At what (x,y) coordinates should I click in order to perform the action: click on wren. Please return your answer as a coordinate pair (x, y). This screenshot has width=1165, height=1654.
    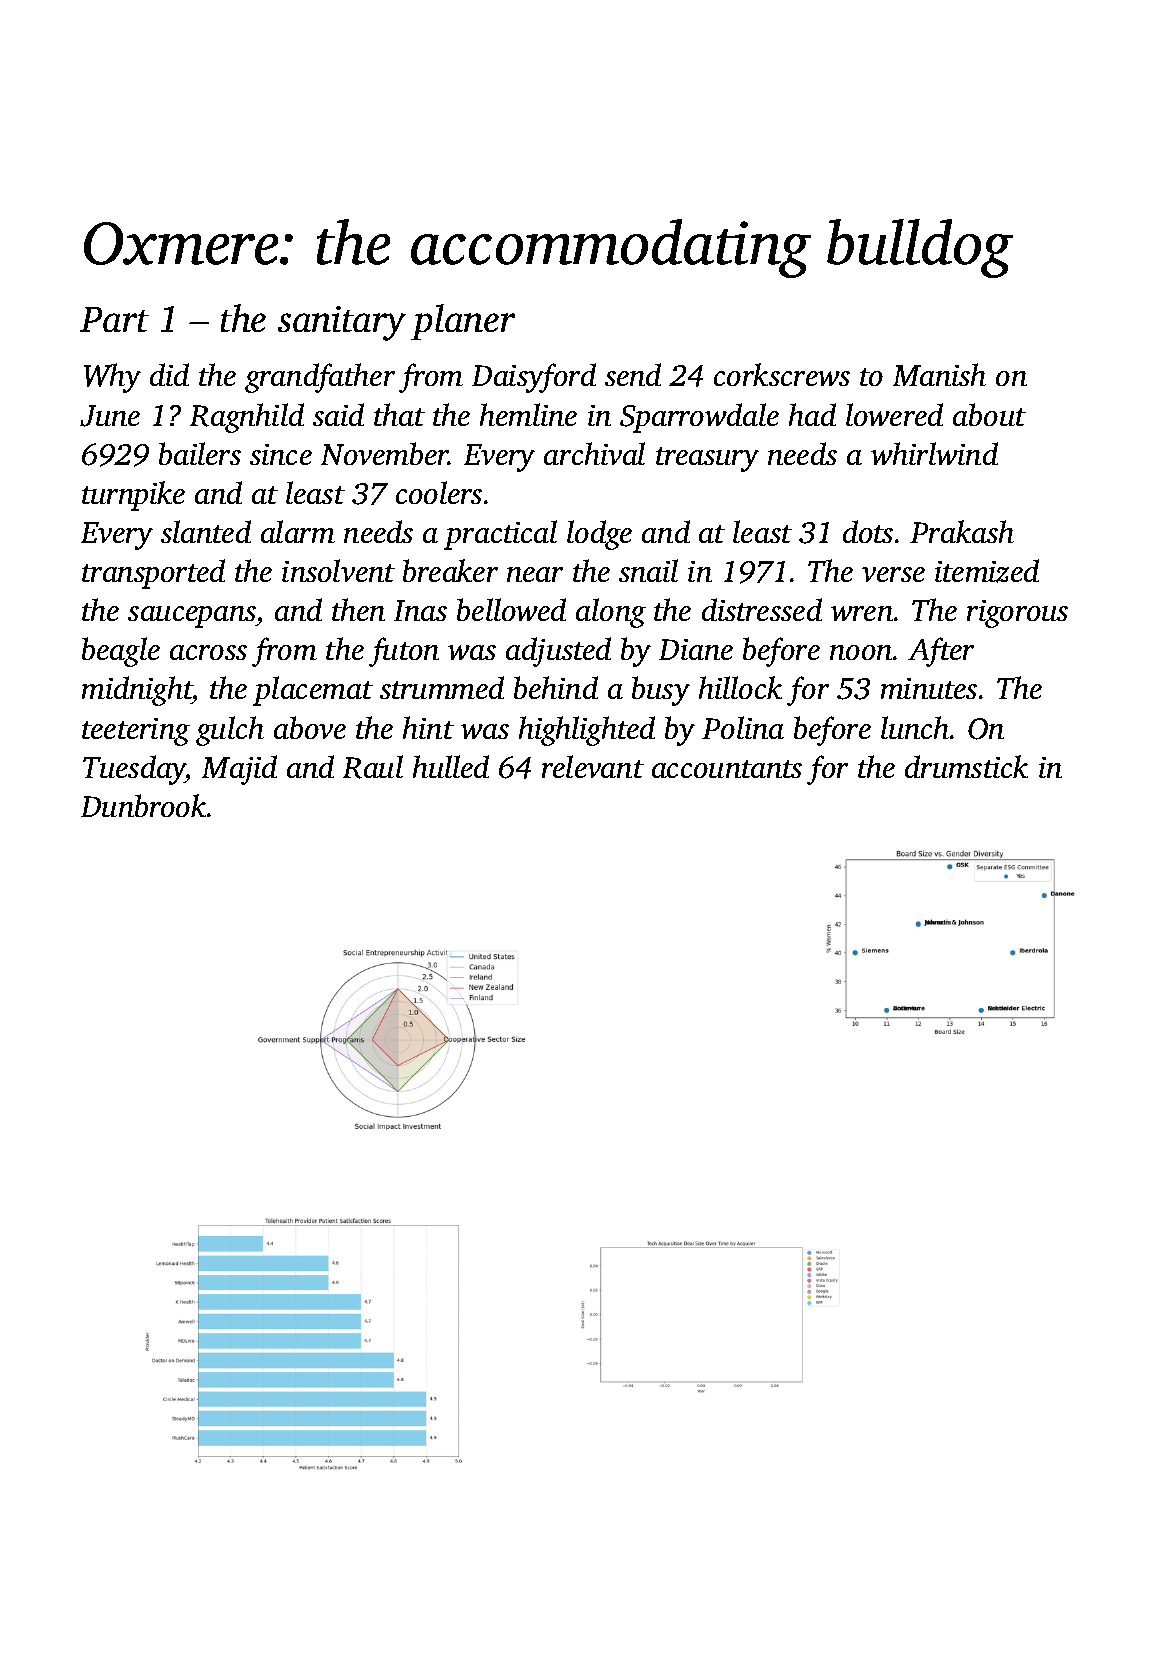
    Looking at the image, I should click on (862, 613).
